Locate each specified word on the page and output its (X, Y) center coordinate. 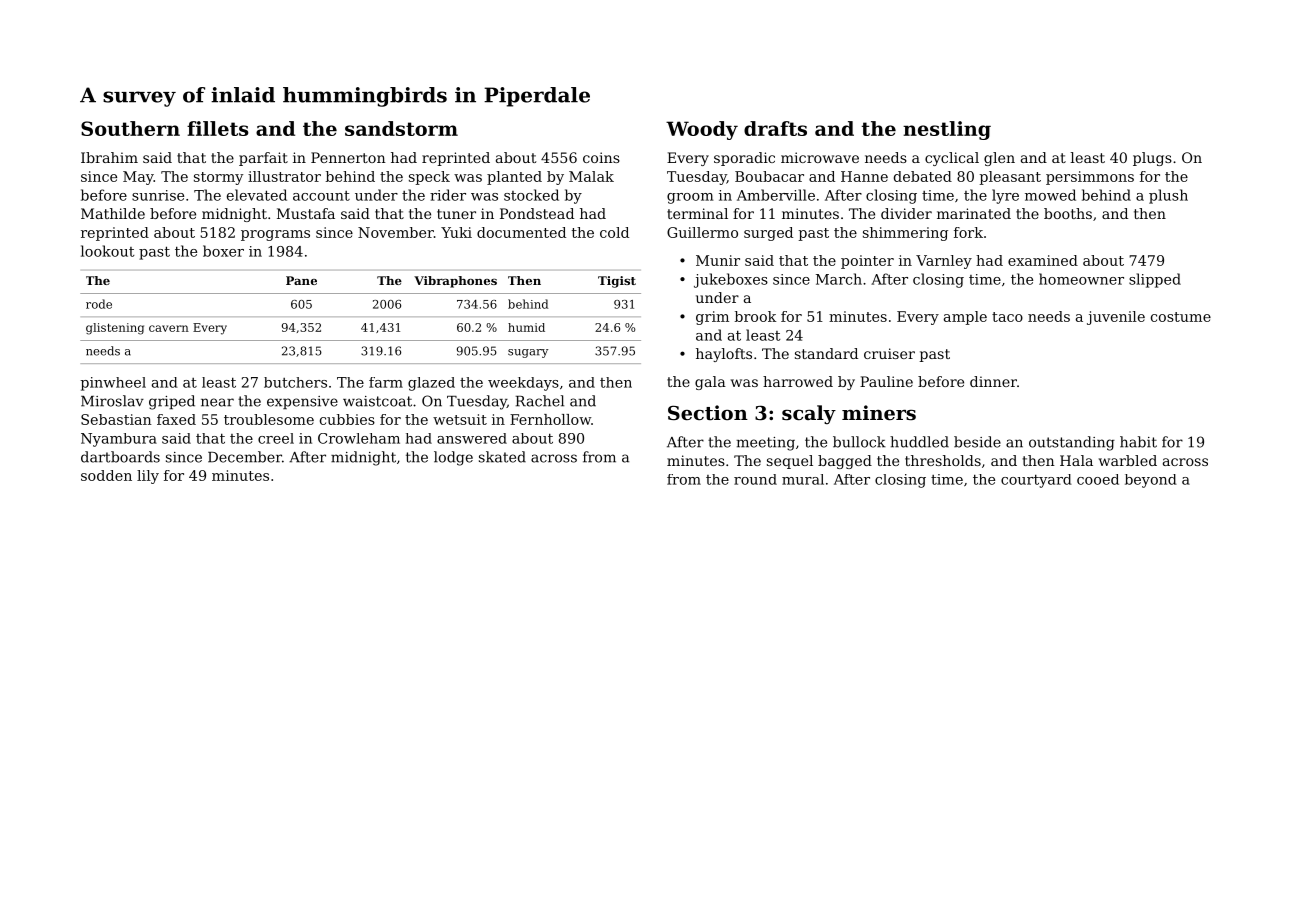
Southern (130, 128)
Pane (301, 280)
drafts (775, 128)
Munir (718, 260)
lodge (453, 458)
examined (1043, 260)
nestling (947, 130)
